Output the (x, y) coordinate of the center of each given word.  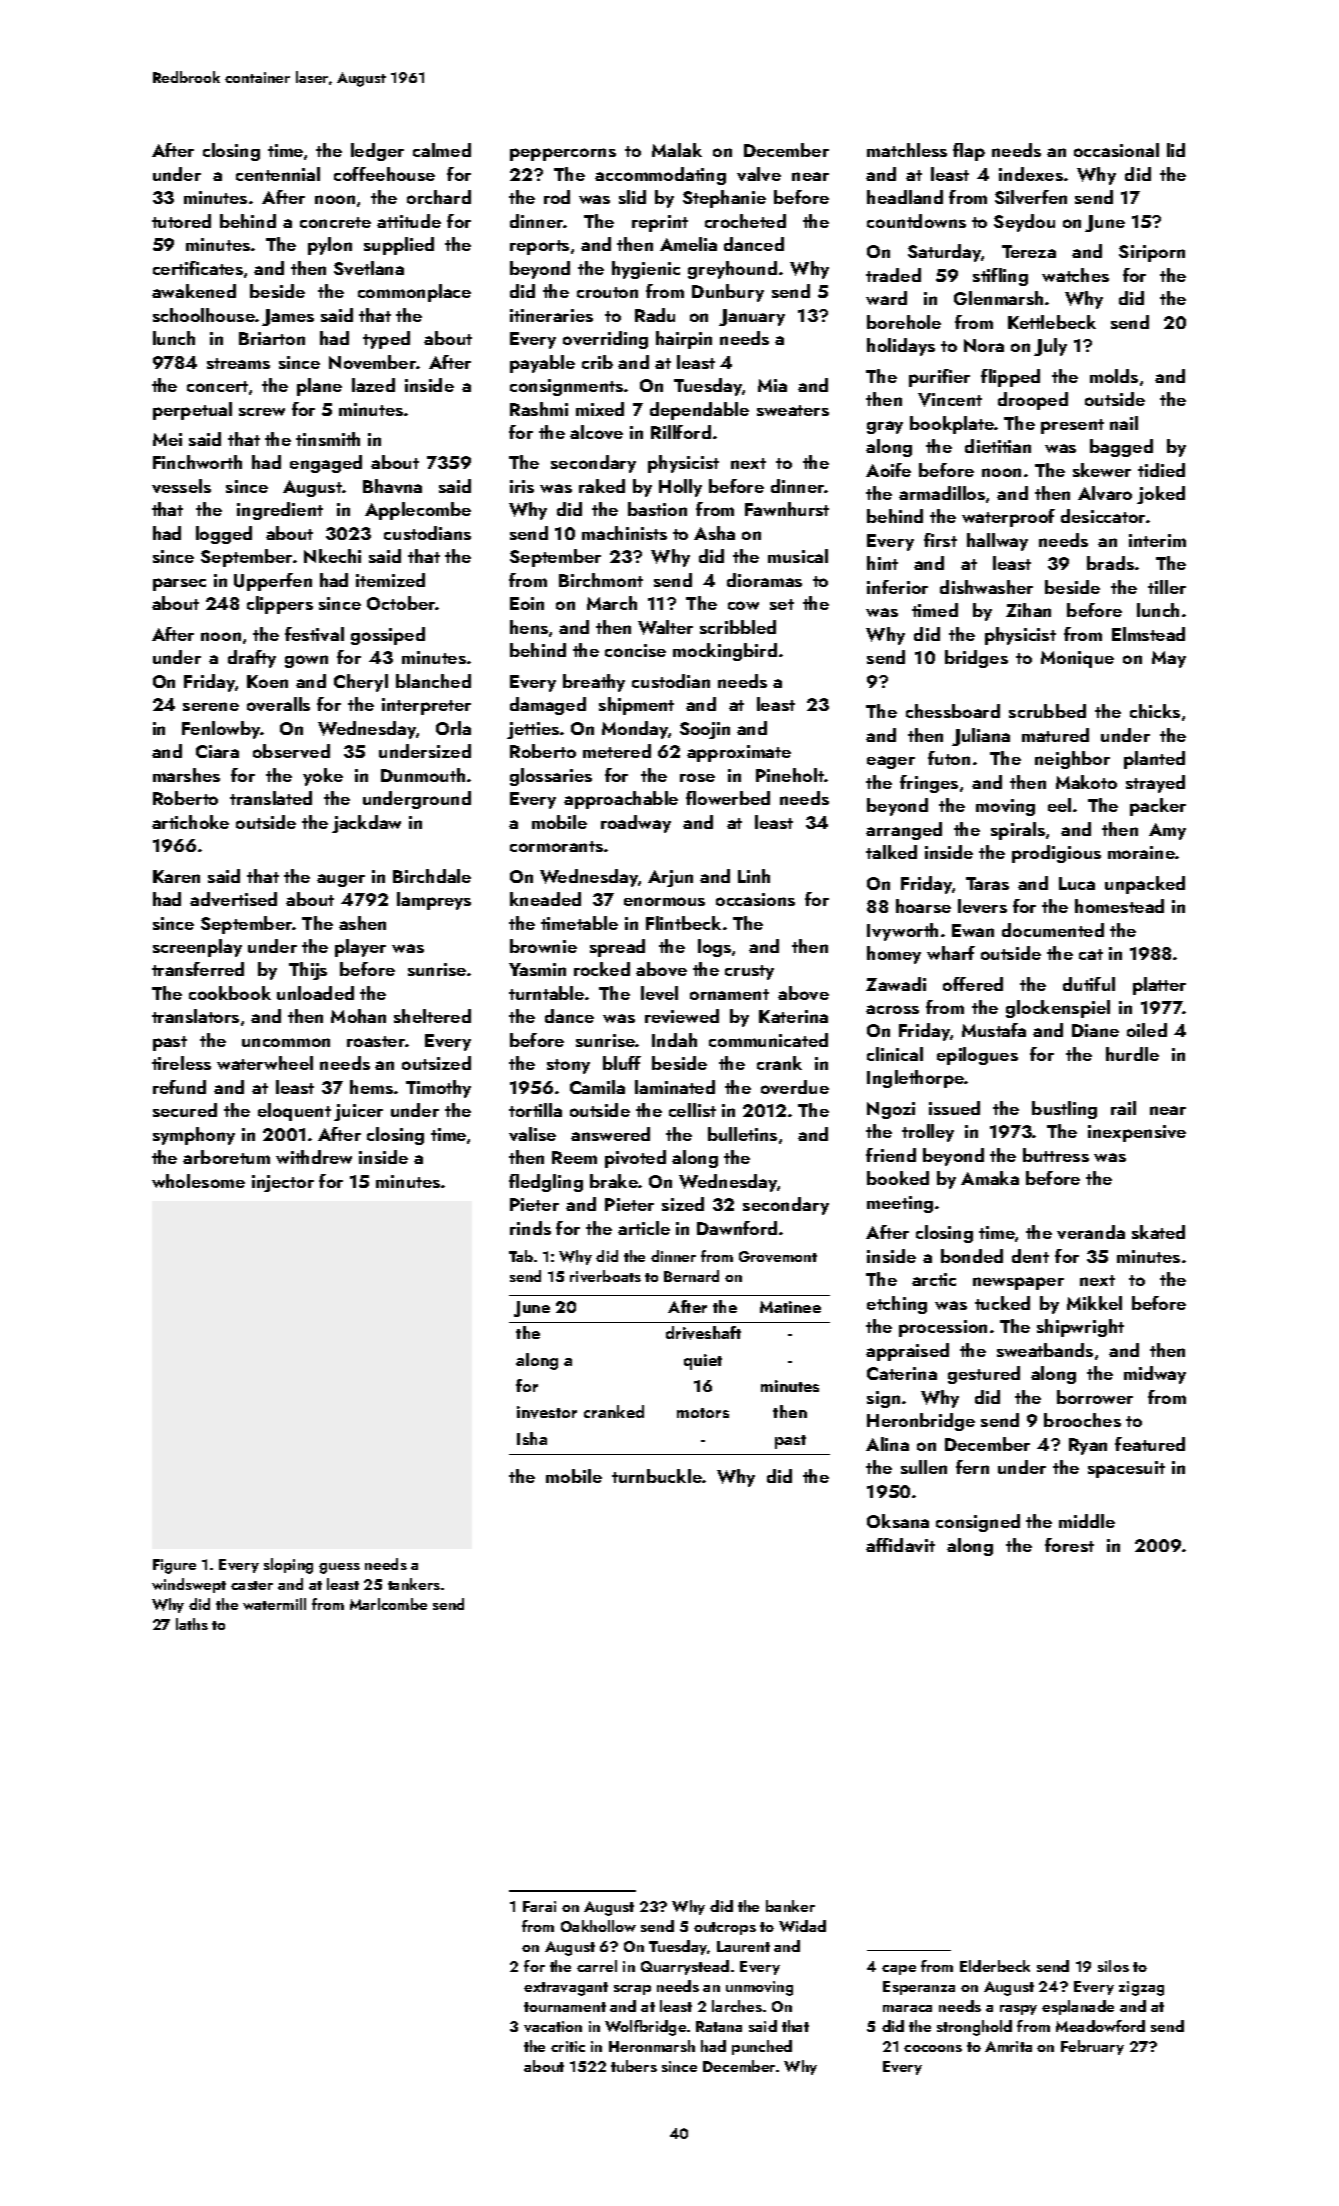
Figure (174, 1566)
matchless (907, 150)
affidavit (900, 1545)
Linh (754, 876)
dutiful (1089, 984)
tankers (414, 1584)
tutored (181, 221)
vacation (553, 2026)
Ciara (217, 751)
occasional (1116, 150)
